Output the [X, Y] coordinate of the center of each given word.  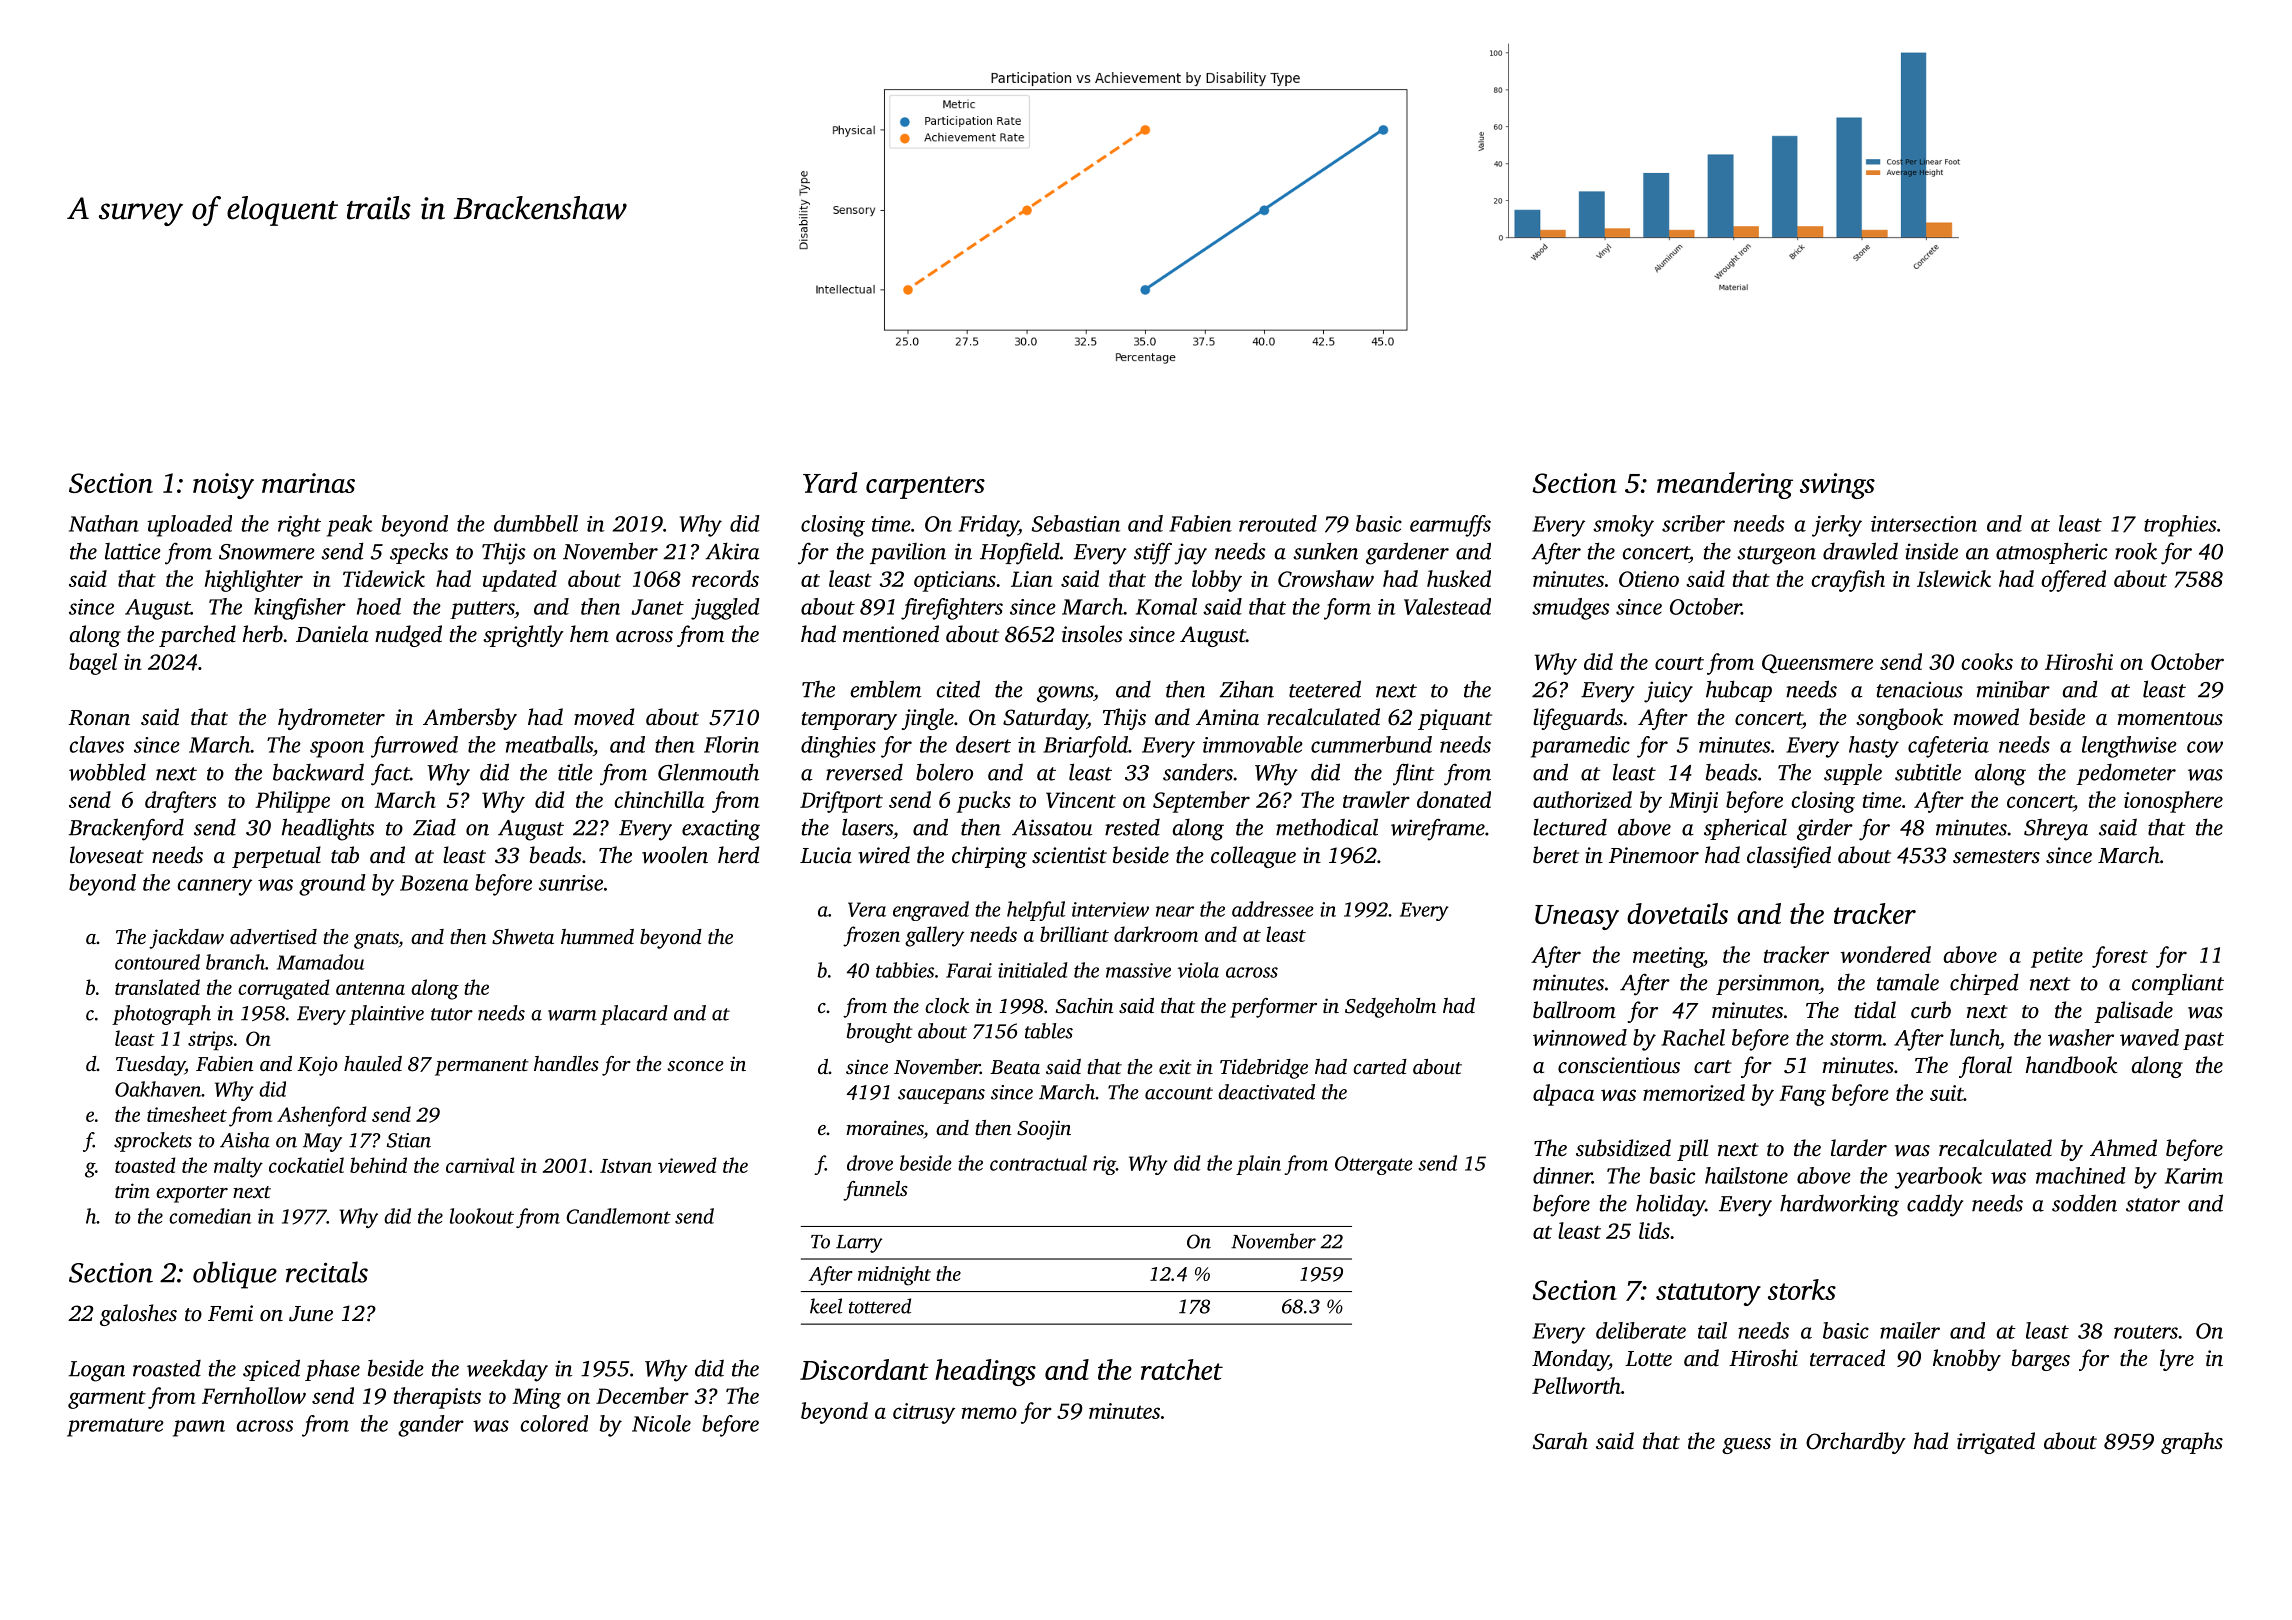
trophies [2180, 526]
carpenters [925, 487]
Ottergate [1374, 1165]
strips [210, 1041]
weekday [507, 1370]
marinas [308, 483]
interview [1110, 909]
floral [1985, 1067]
